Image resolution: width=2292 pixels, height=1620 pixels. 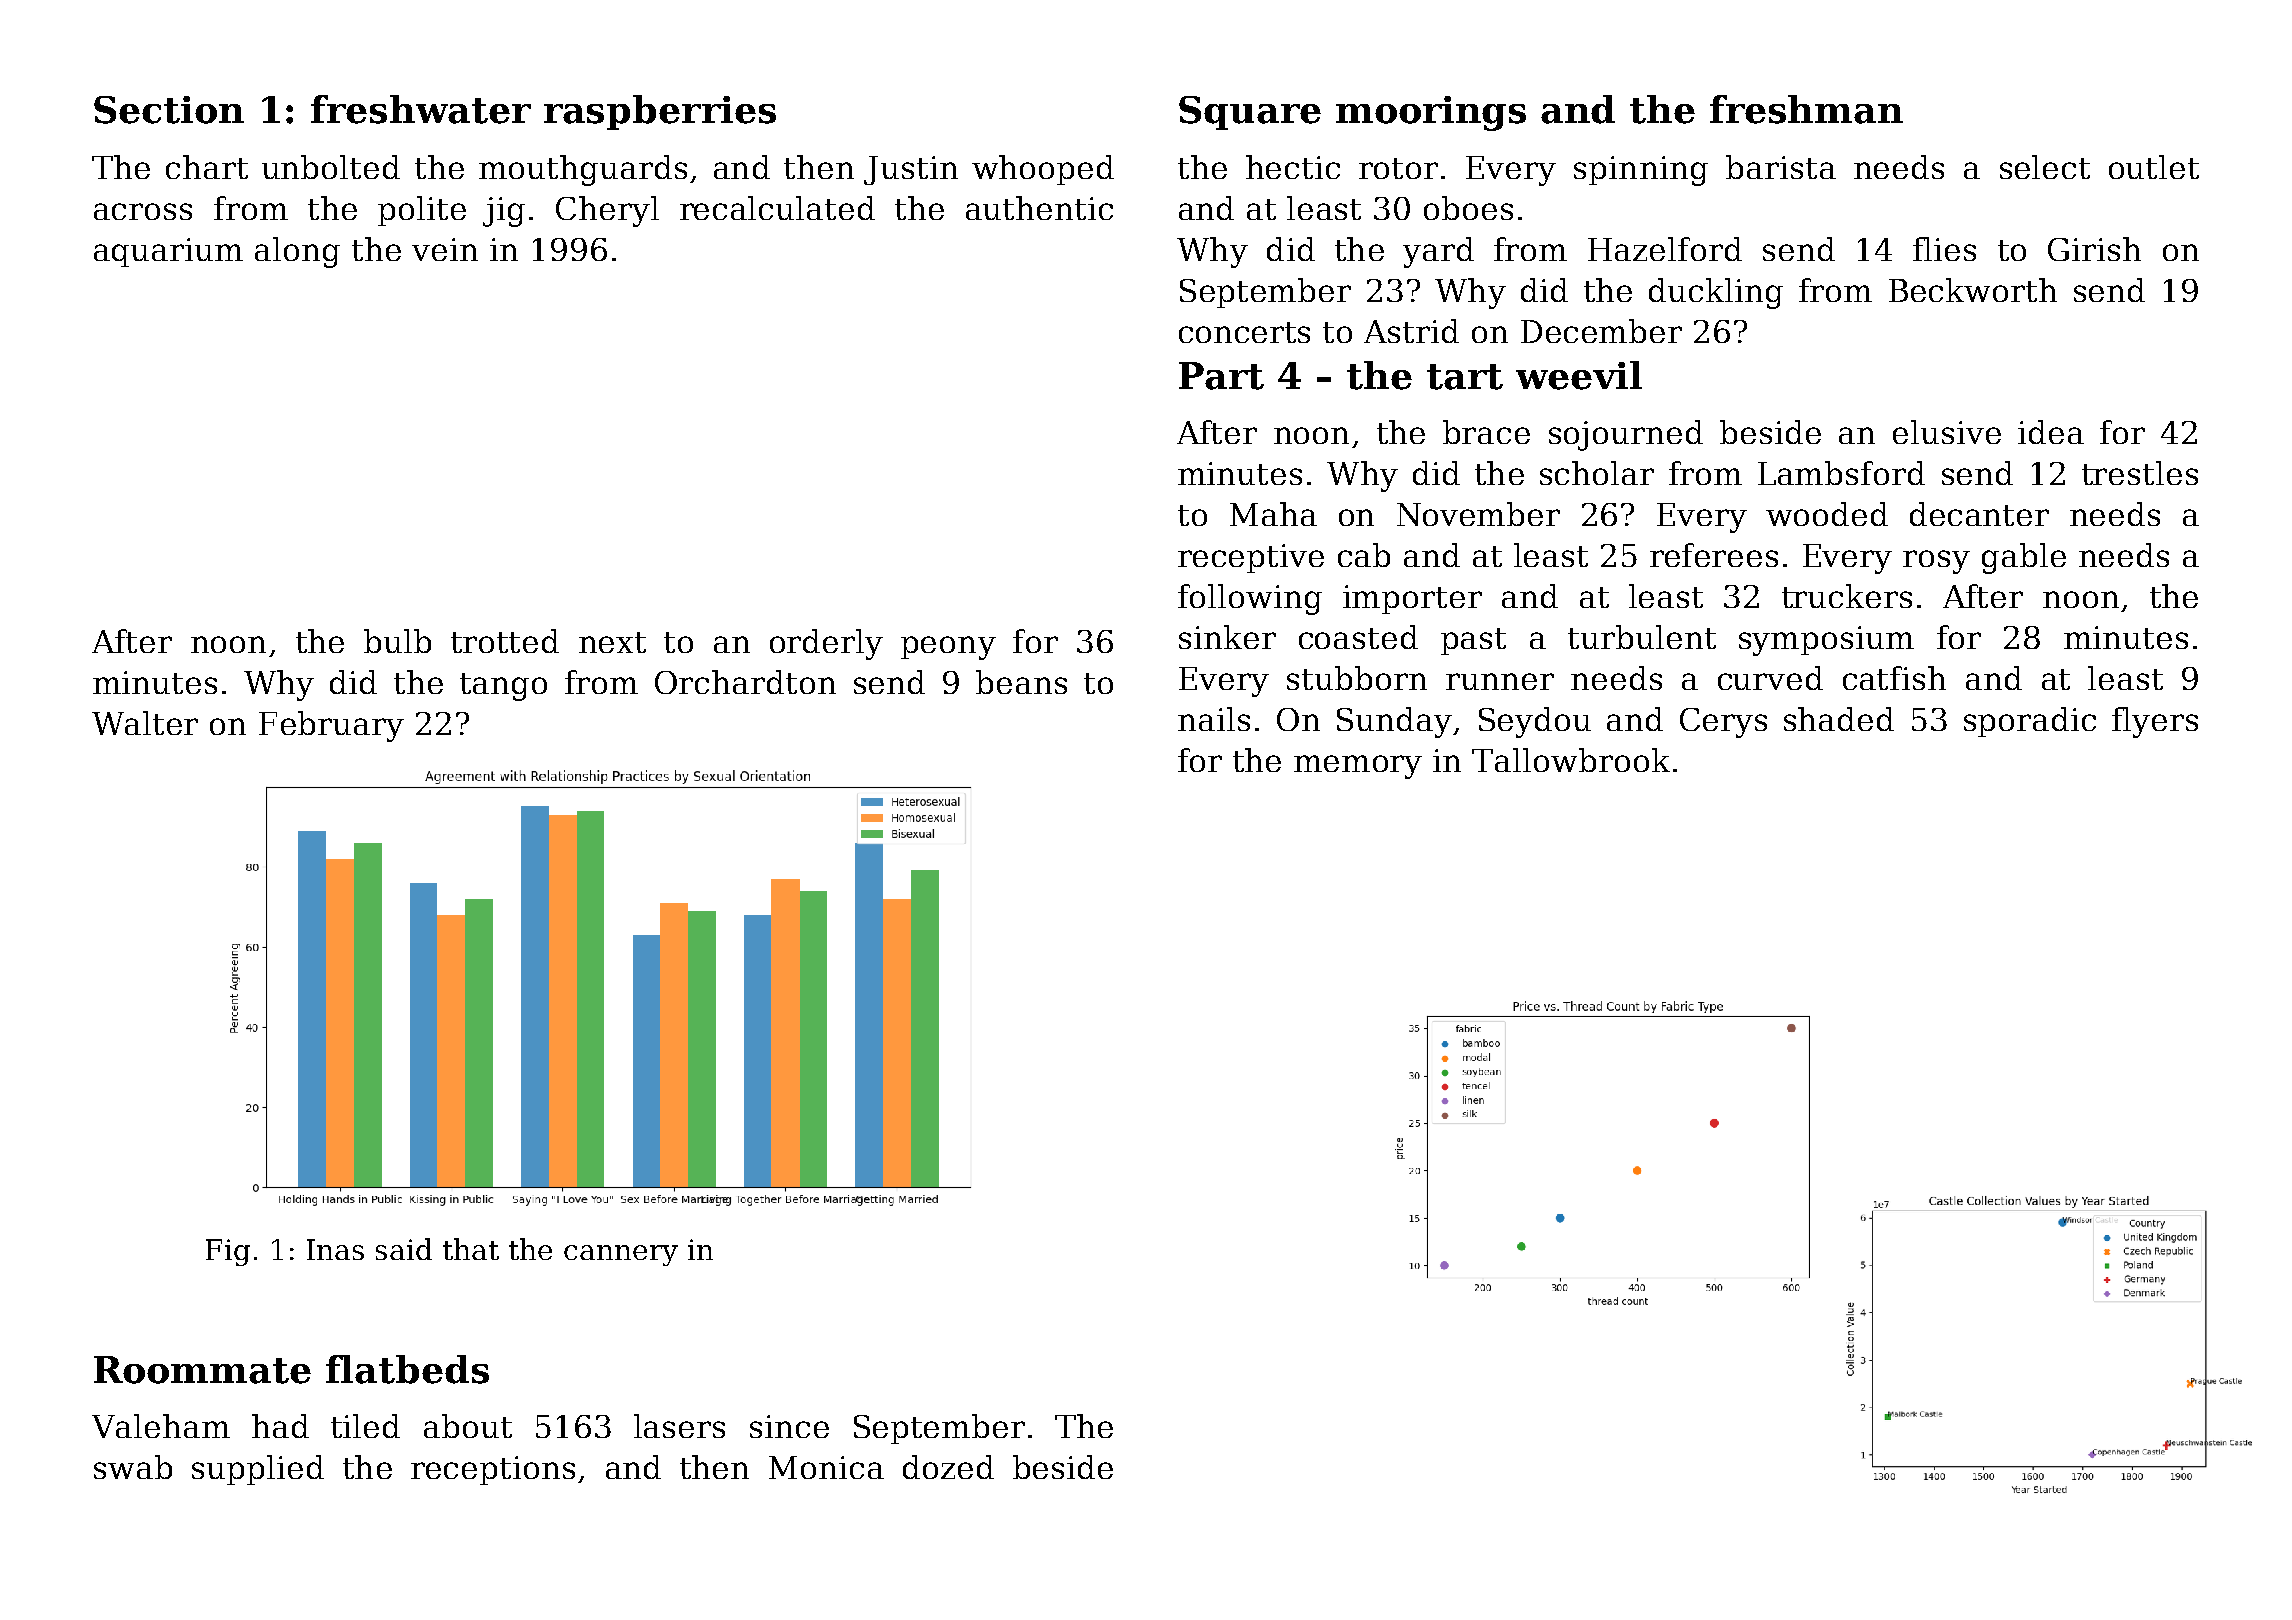 I want to click on Girish, so click(x=2094, y=249).
